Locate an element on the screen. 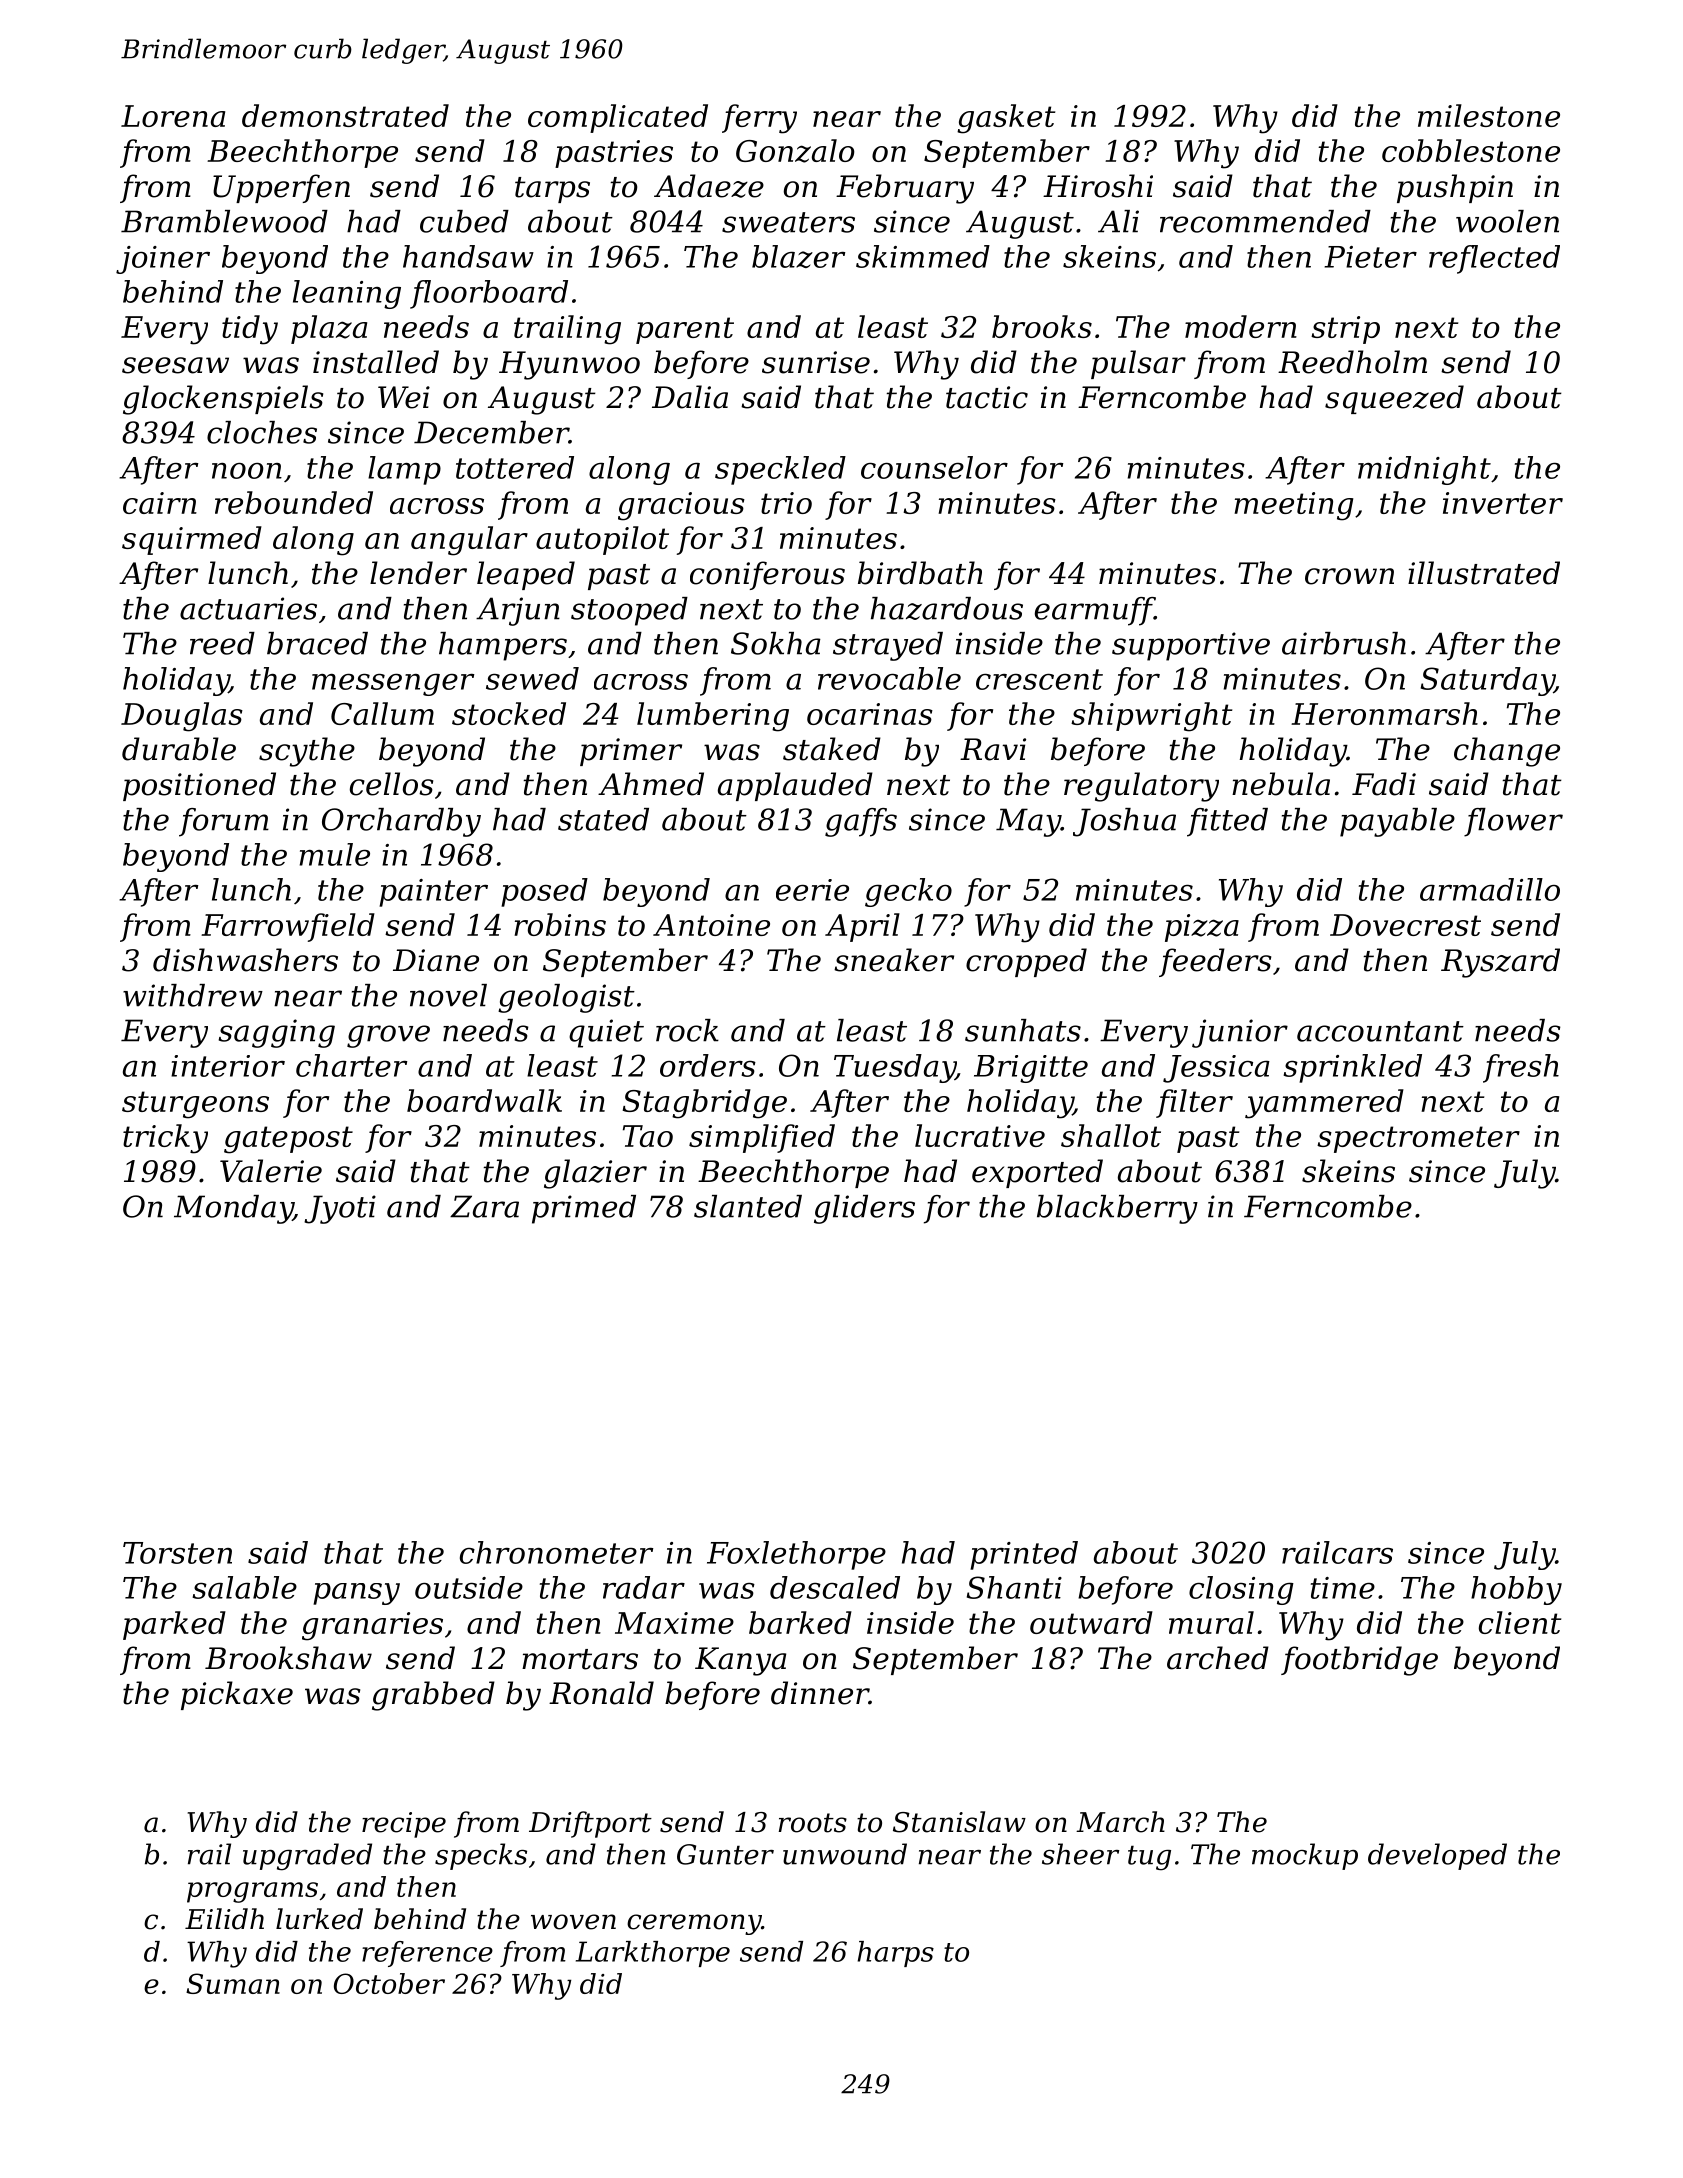  reference is located at coordinates (427, 1954).
